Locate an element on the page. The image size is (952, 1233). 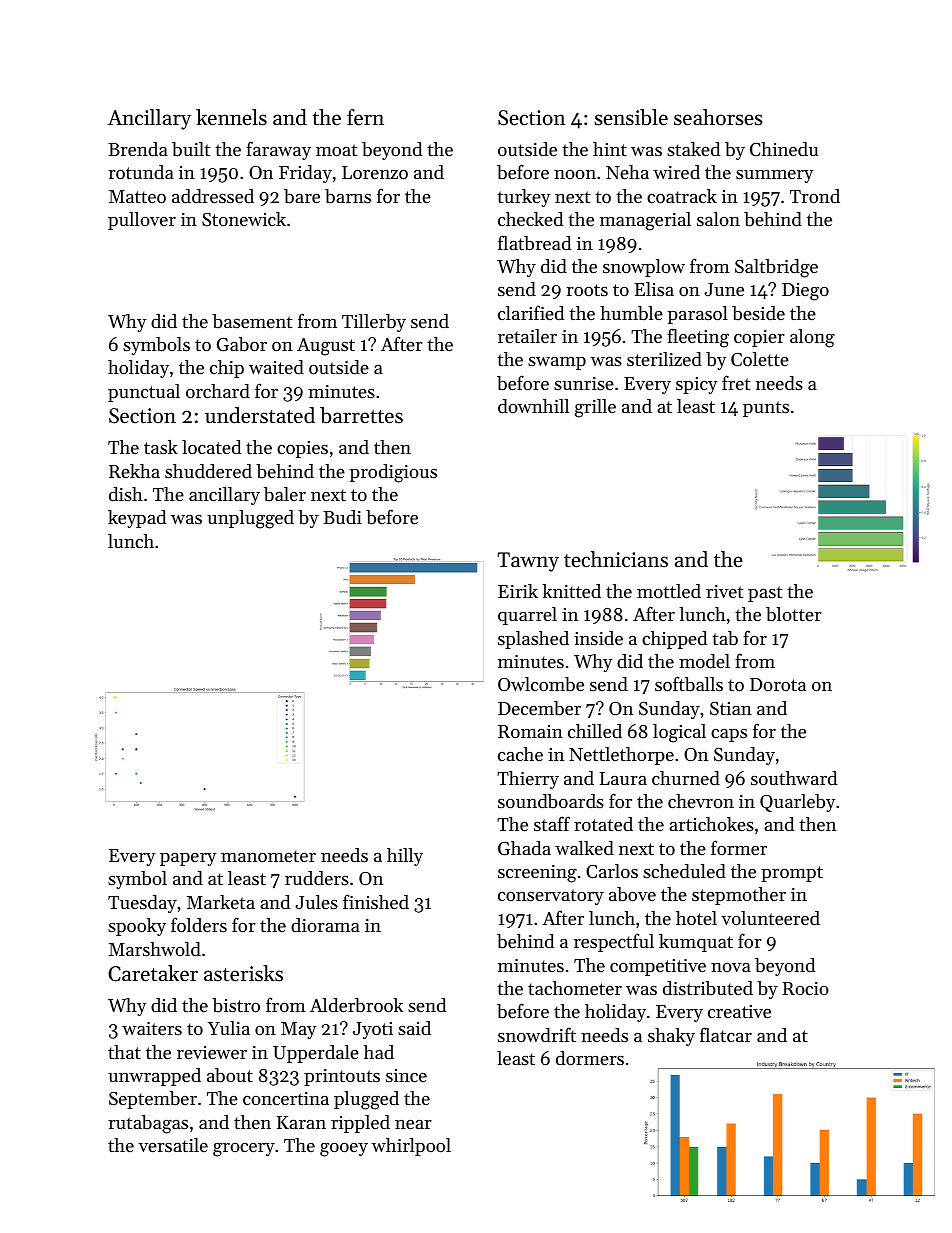
grocery is located at coordinates (244, 1150).
